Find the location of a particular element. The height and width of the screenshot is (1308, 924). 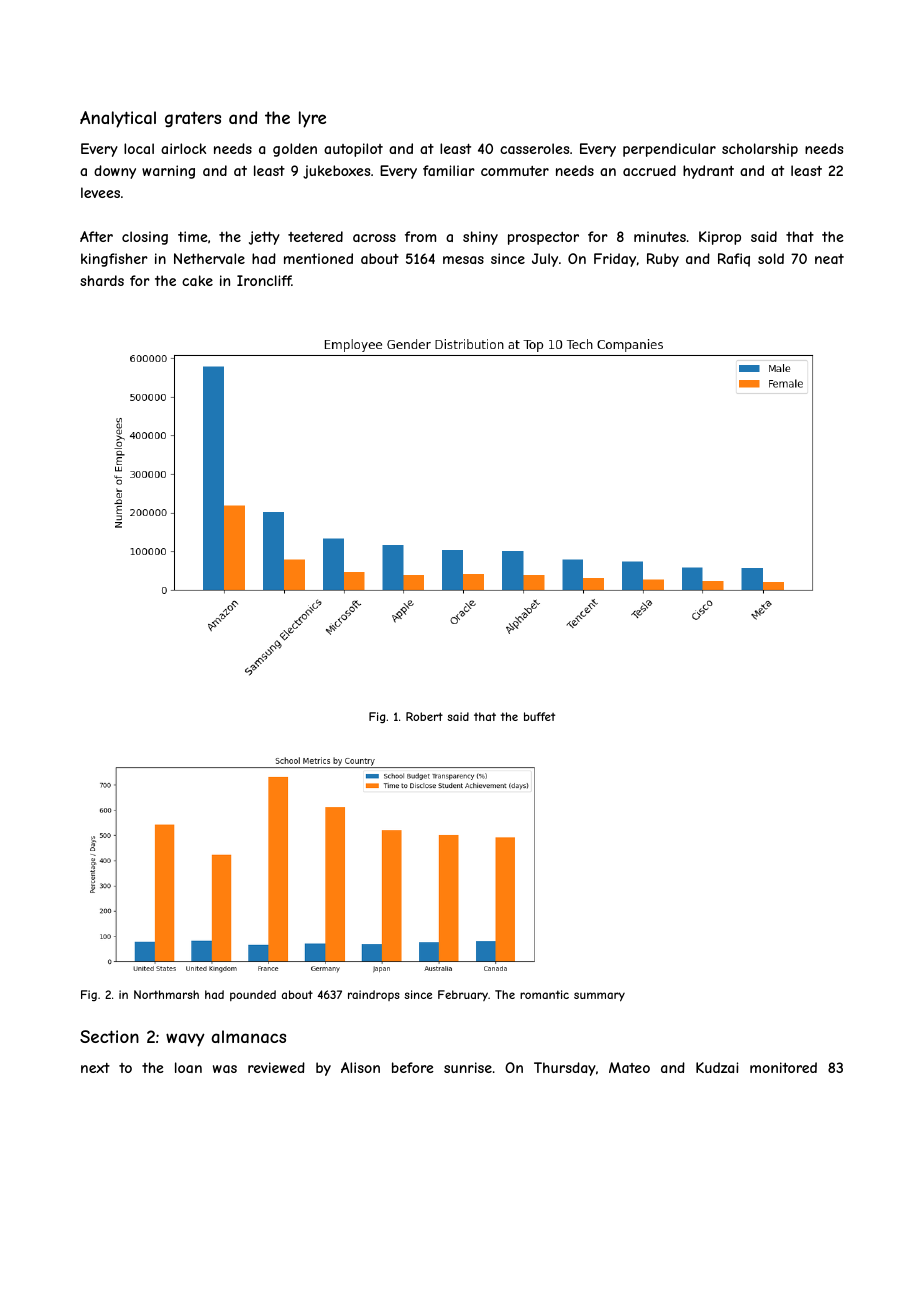

raindrops is located at coordinates (374, 995).
